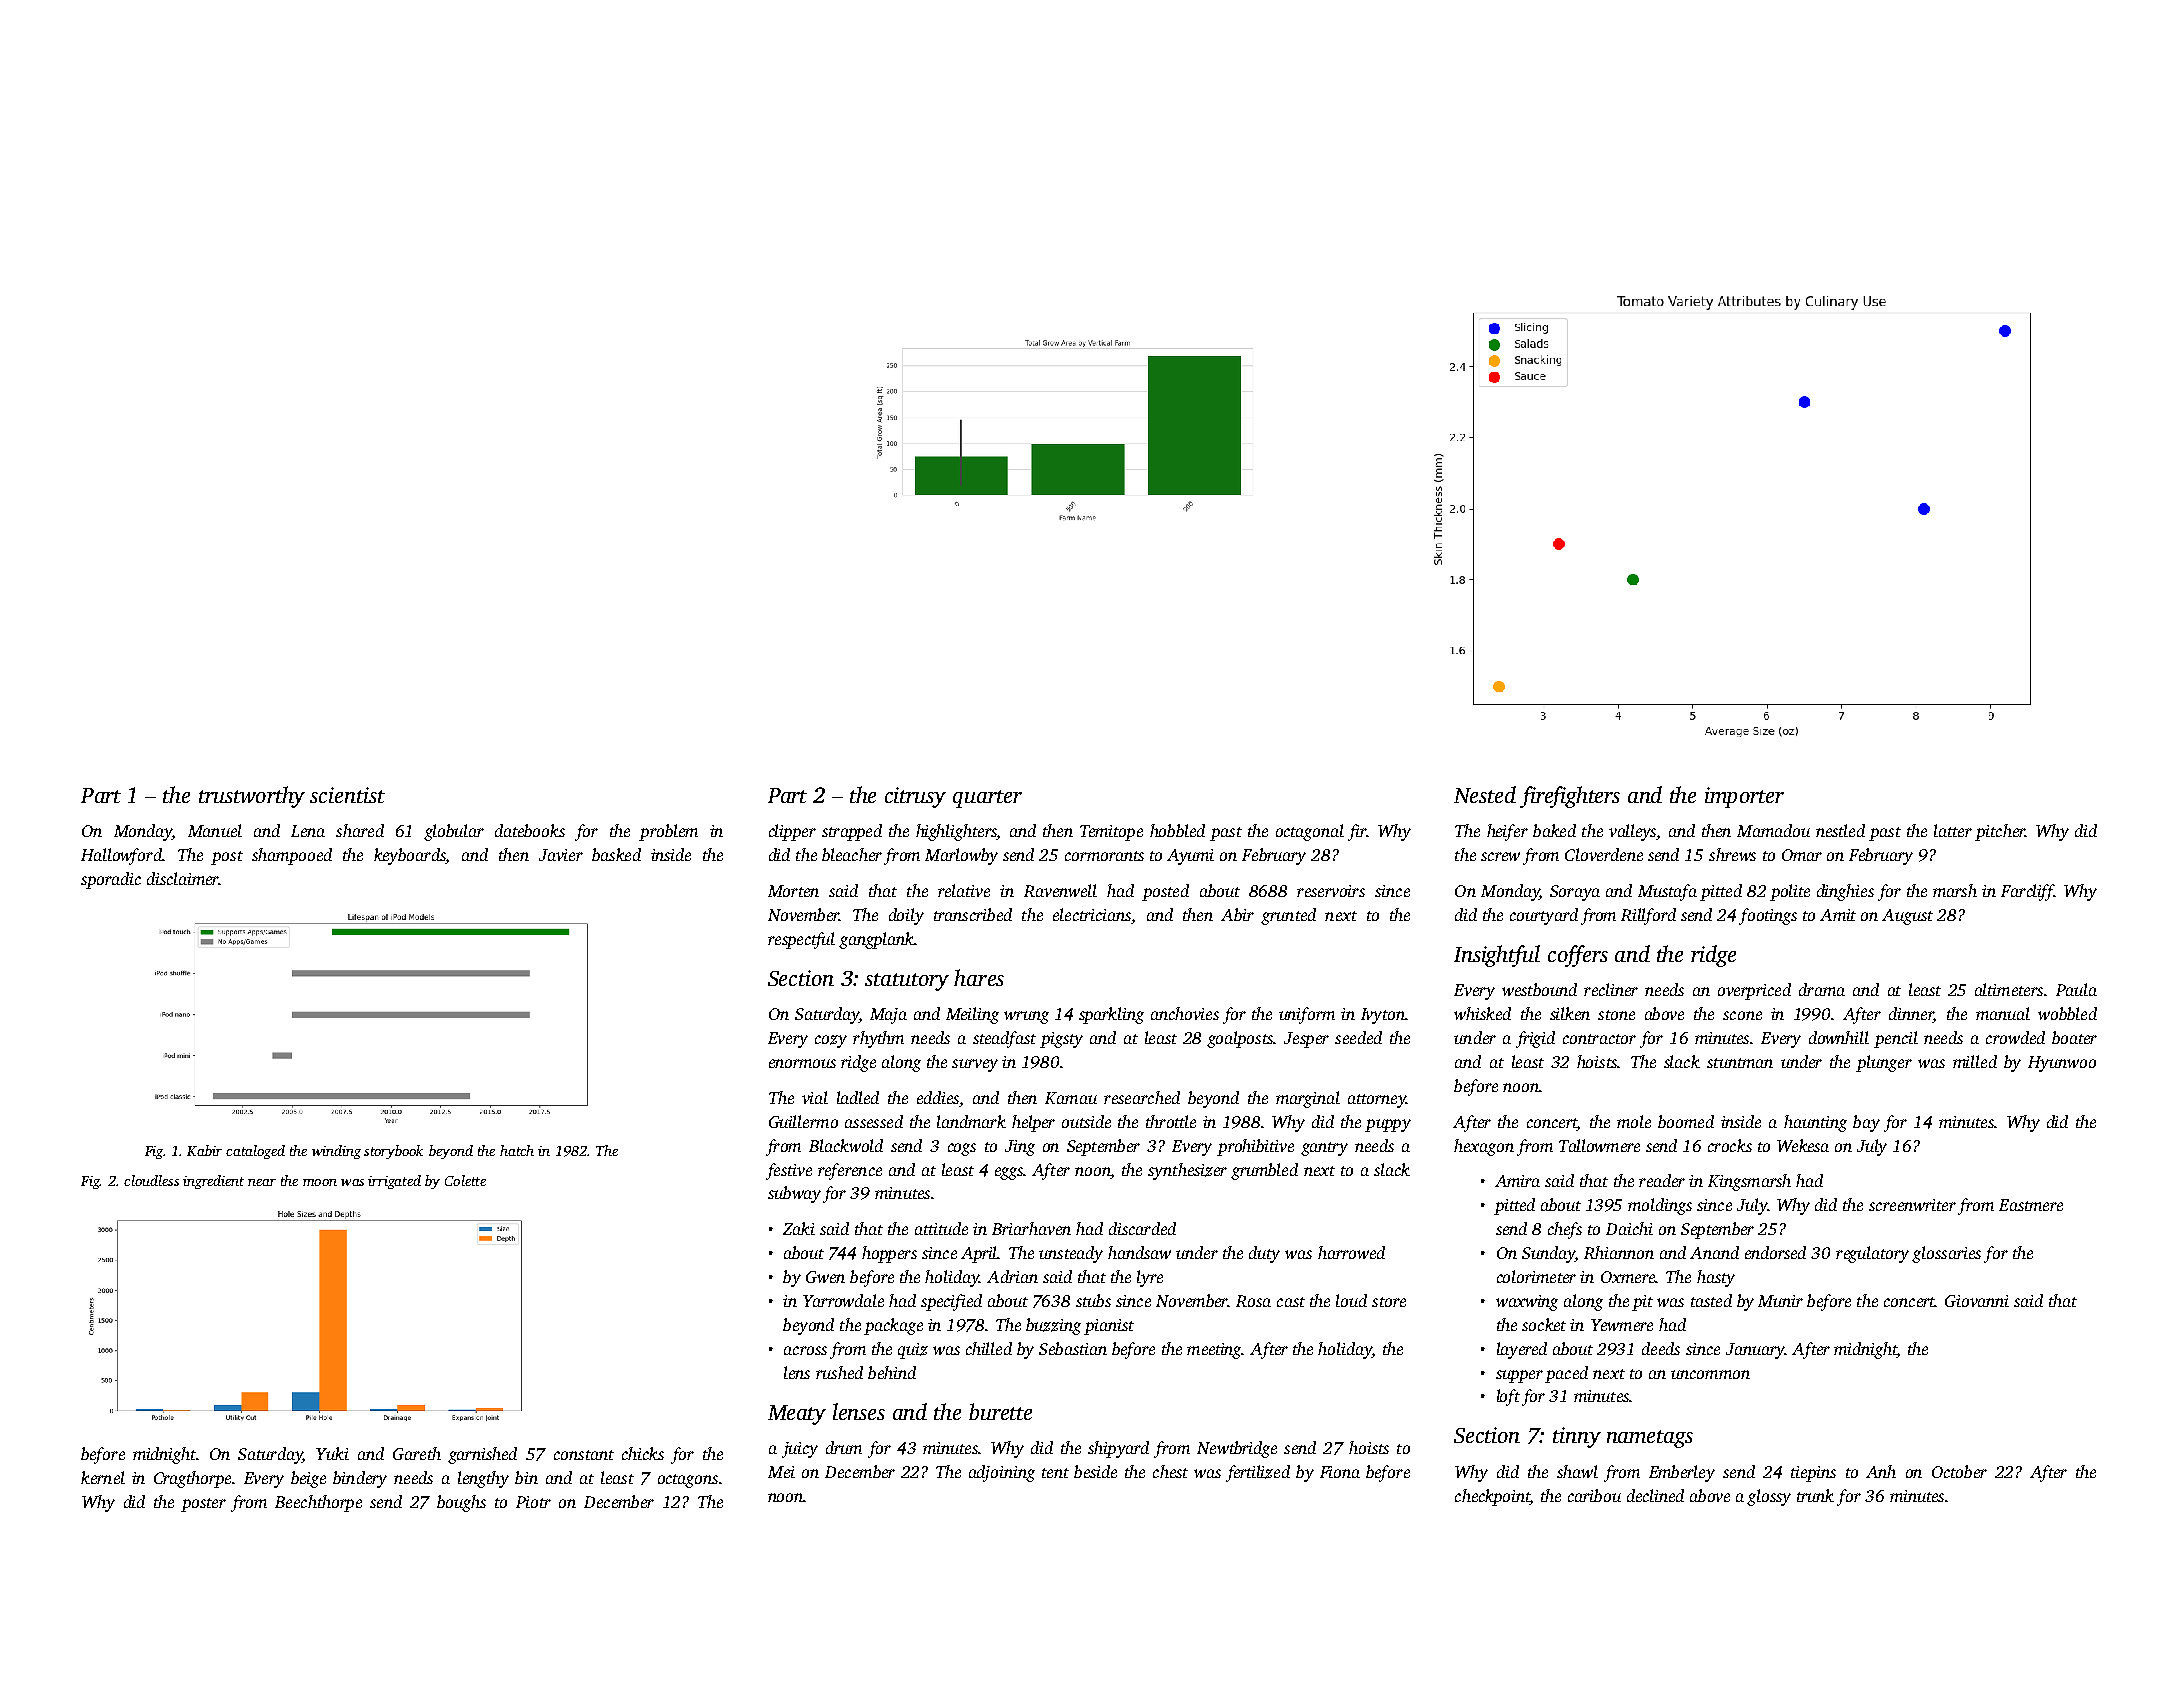 The height and width of the image is (1683, 2178). What do you see at coordinates (255, 1152) in the image?
I see `cataloged` at bounding box center [255, 1152].
